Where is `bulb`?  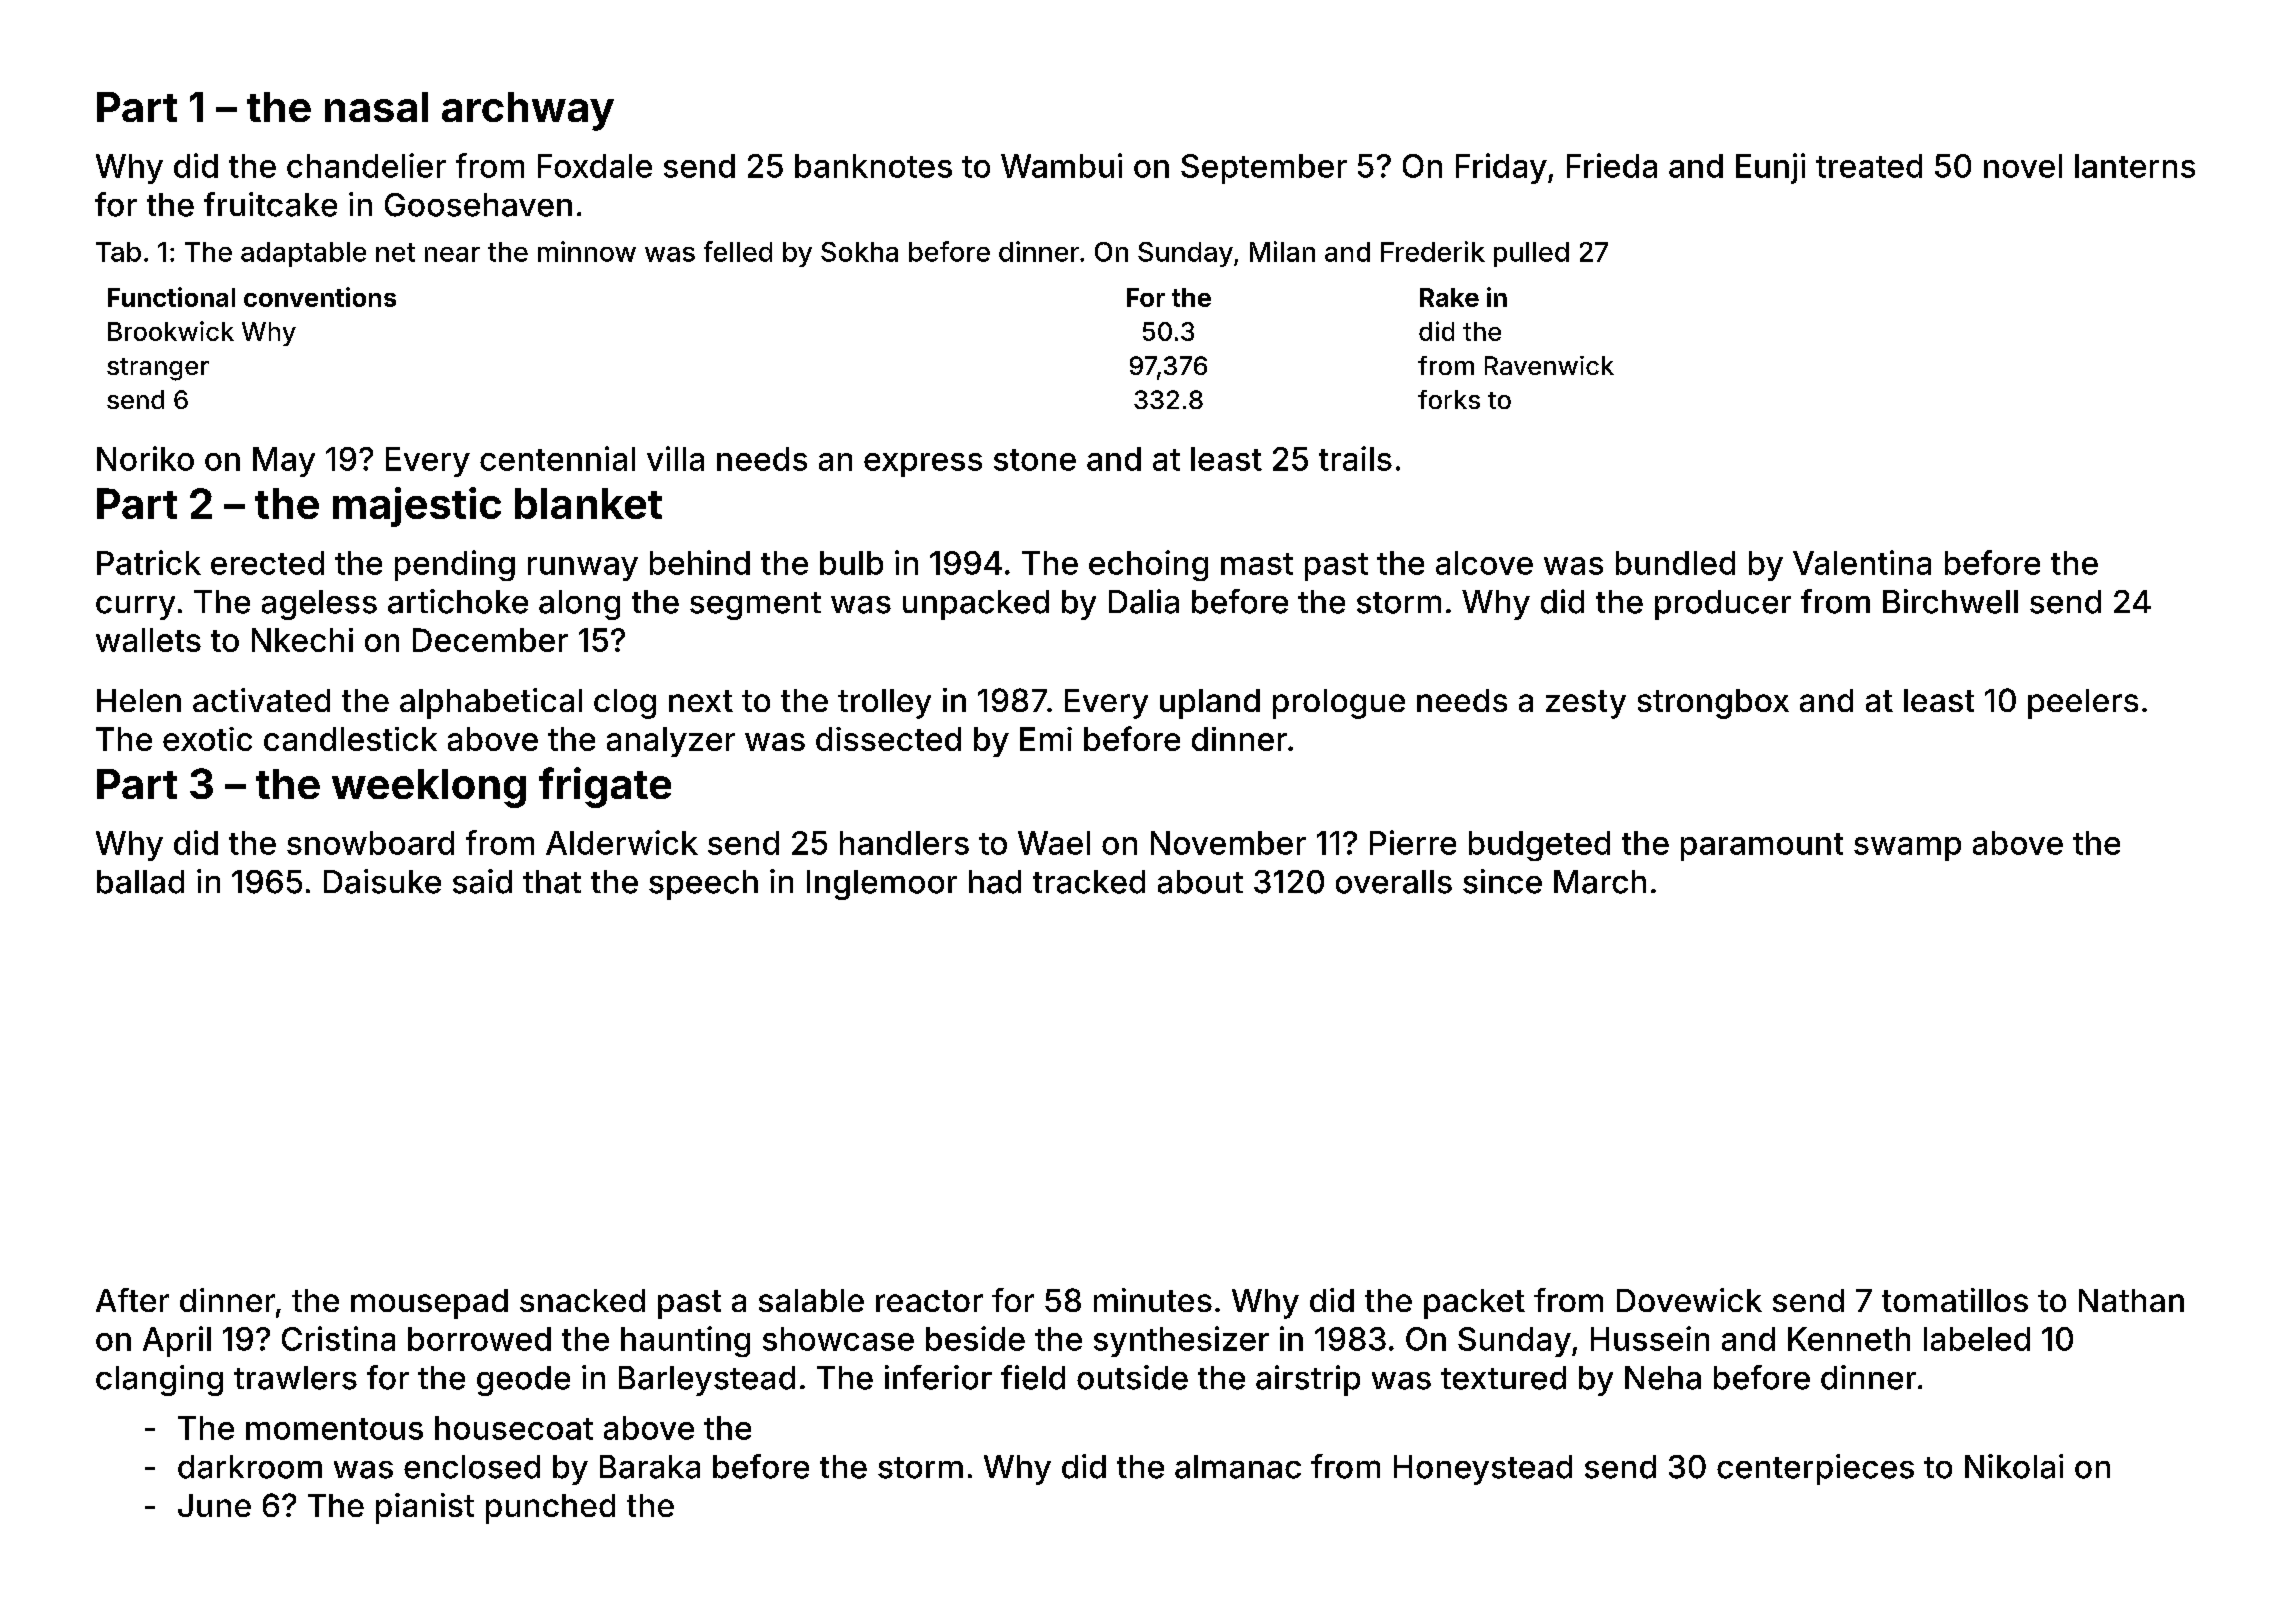 bulb is located at coordinates (851, 563).
